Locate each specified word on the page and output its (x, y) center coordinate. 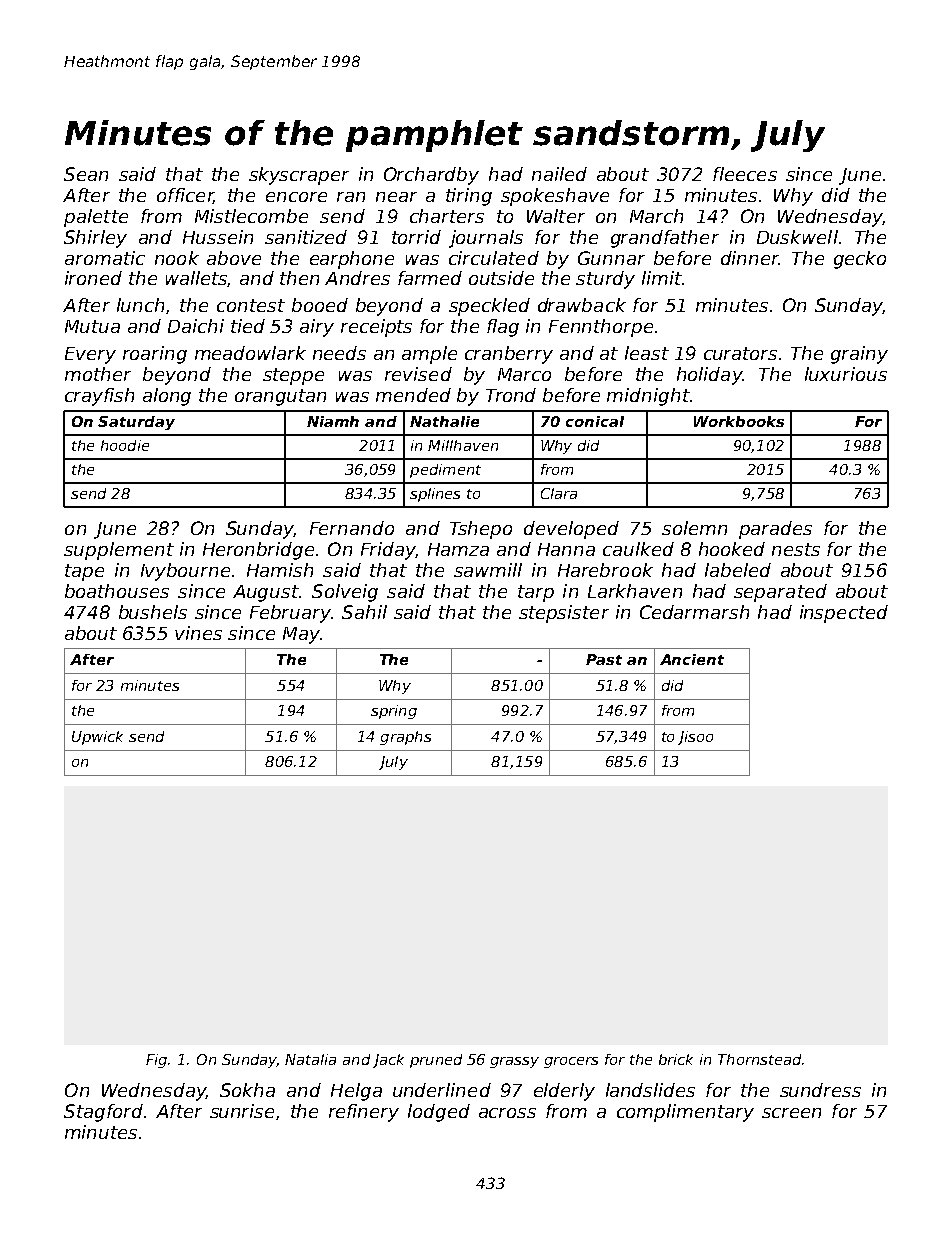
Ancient (692, 659)
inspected (844, 614)
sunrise (242, 1111)
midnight (648, 397)
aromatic (105, 258)
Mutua (92, 326)
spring (394, 712)
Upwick (97, 738)
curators (740, 353)
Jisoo (695, 738)
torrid (416, 237)
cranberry (509, 355)
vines (198, 633)
